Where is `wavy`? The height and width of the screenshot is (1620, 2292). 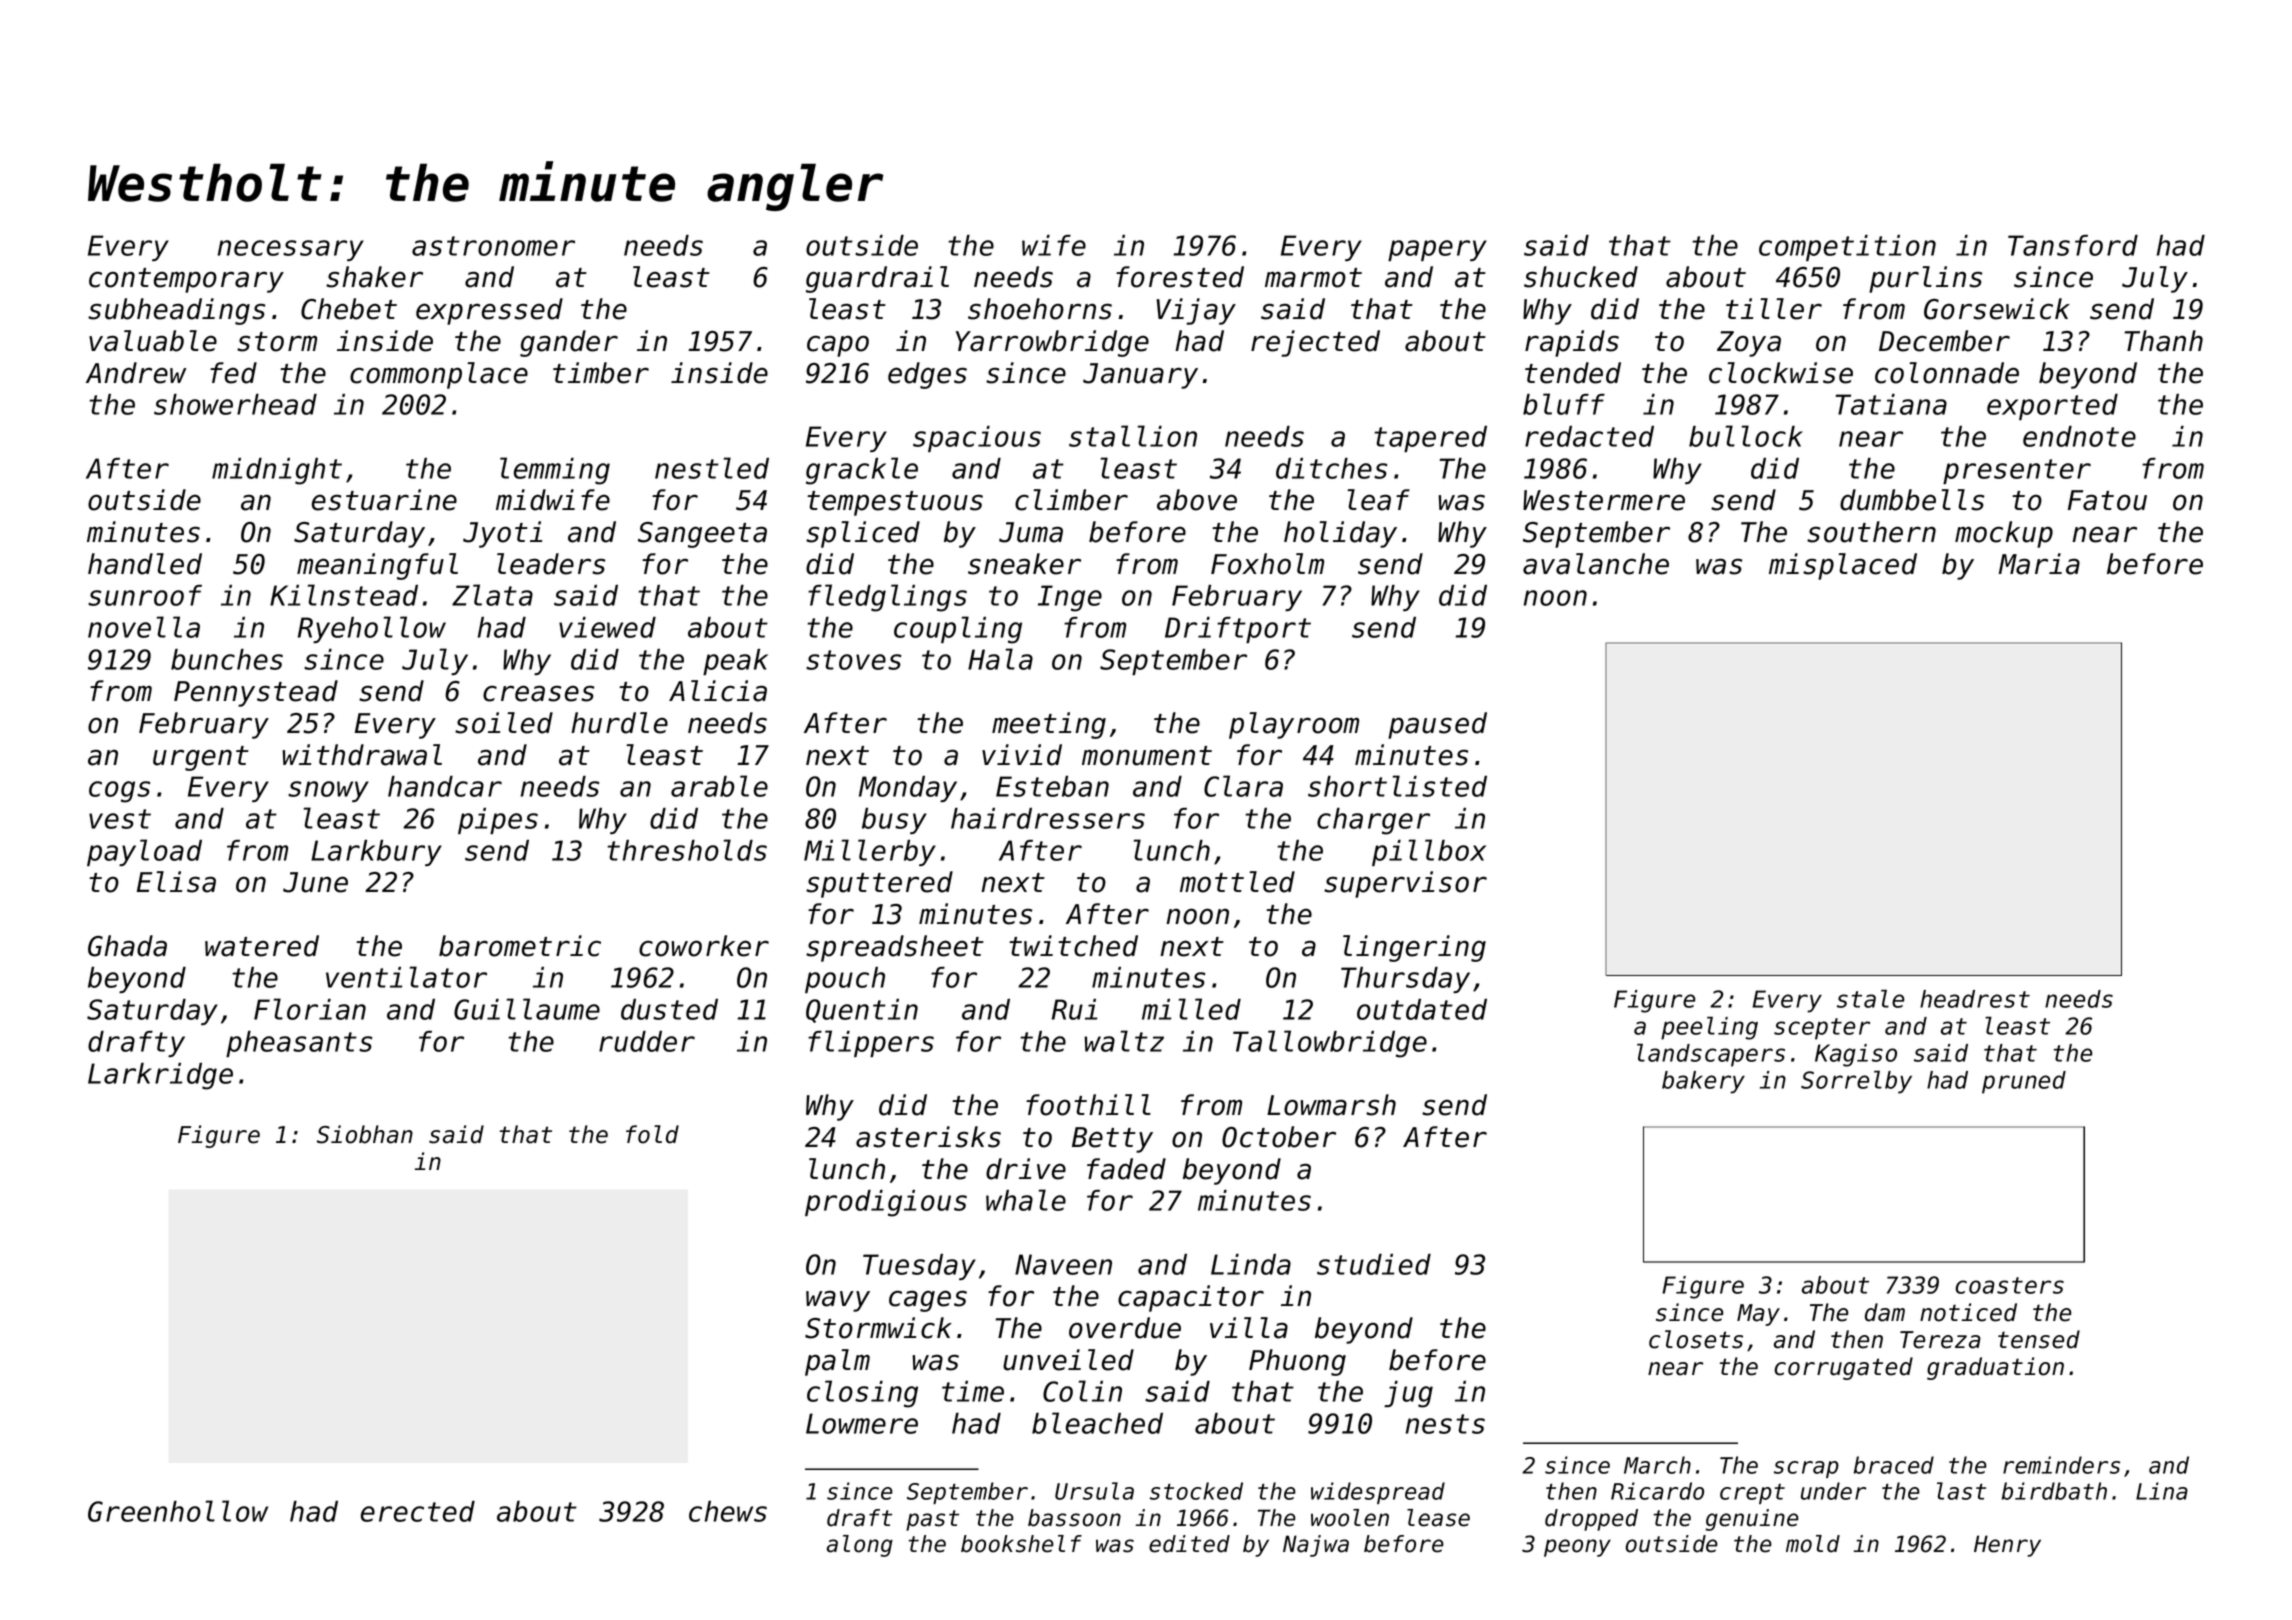 wavy is located at coordinates (838, 1301).
